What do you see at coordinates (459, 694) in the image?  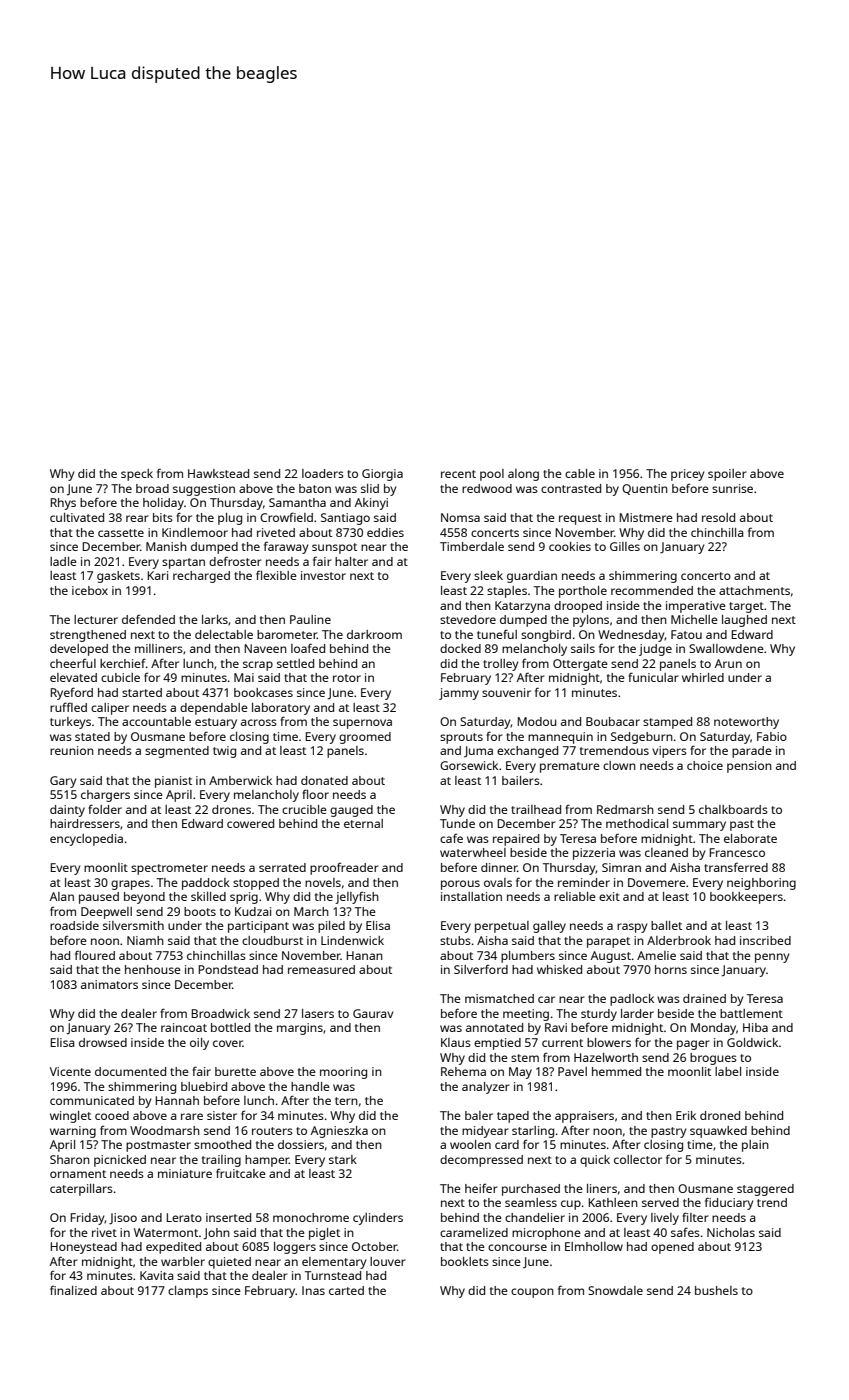 I see `jammy` at bounding box center [459, 694].
